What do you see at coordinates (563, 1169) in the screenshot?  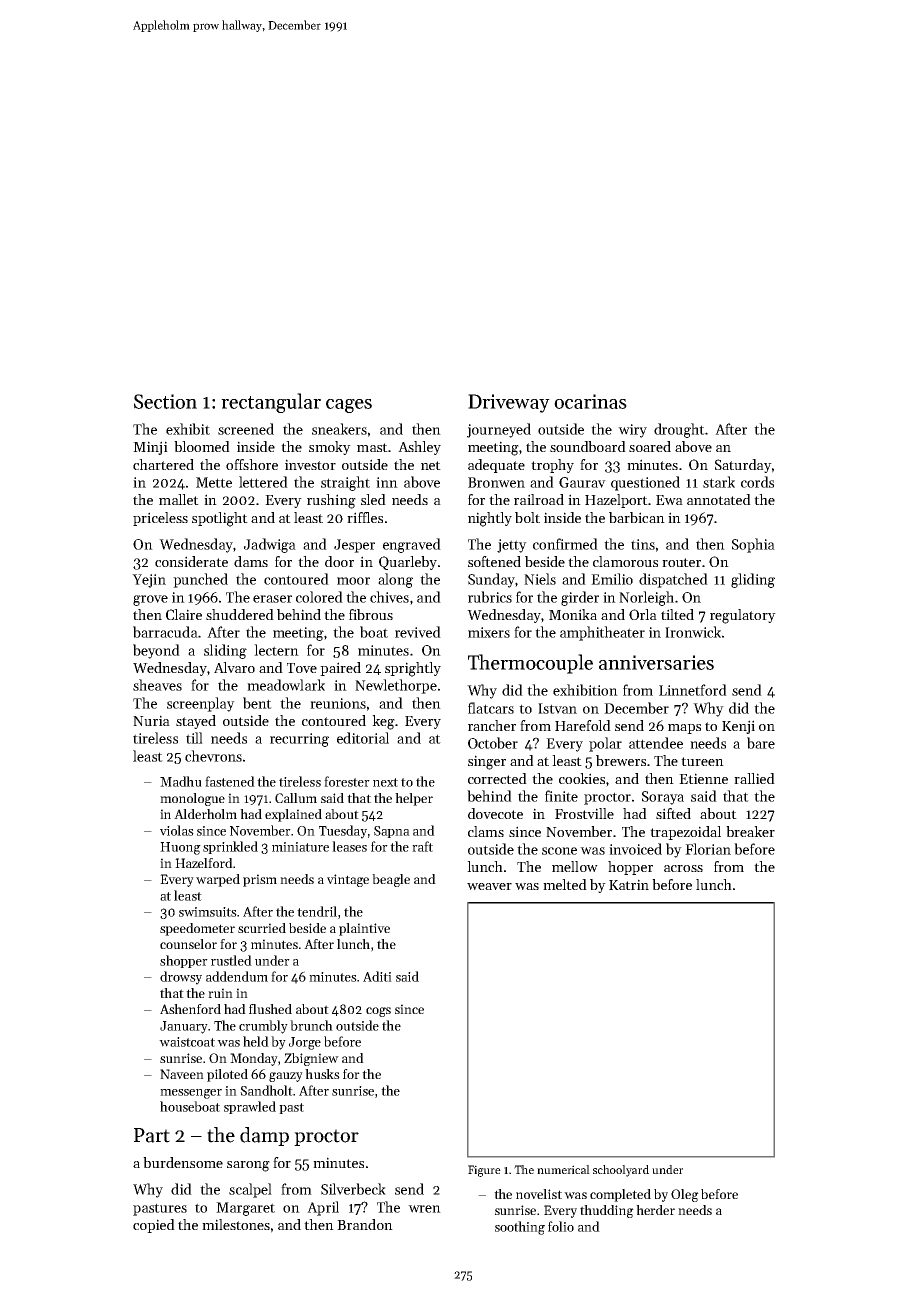 I see `numerical` at bounding box center [563, 1169].
